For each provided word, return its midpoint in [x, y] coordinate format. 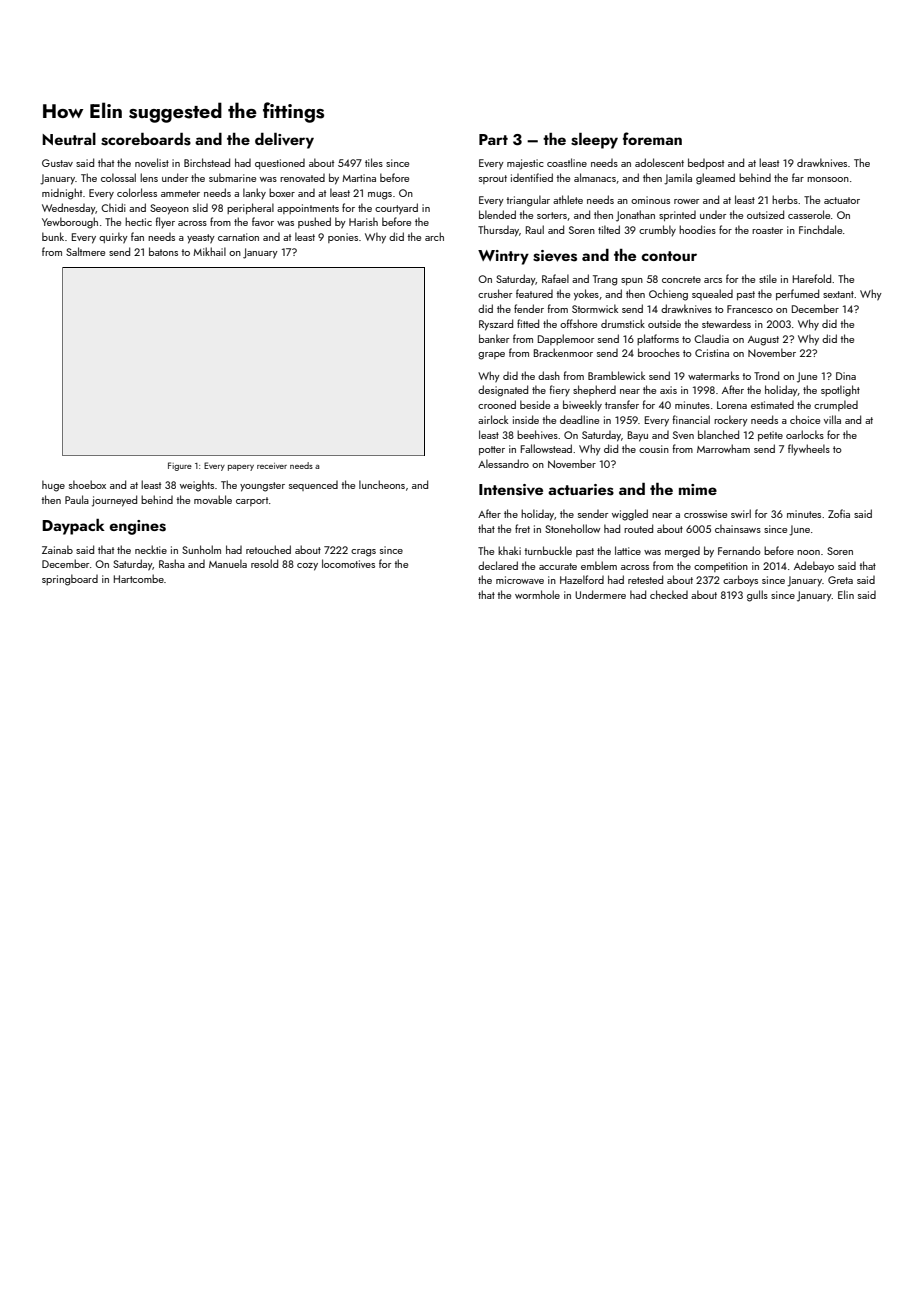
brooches [659, 352]
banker [494, 338]
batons [163, 251]
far [798, 177]
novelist [152, 162]
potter [492, 450]
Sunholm [201, 549]
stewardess [726, 323]
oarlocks [805, 434]
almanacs [595, 177]
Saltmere [85, 251]
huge [53, 486]
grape [491, 356]
